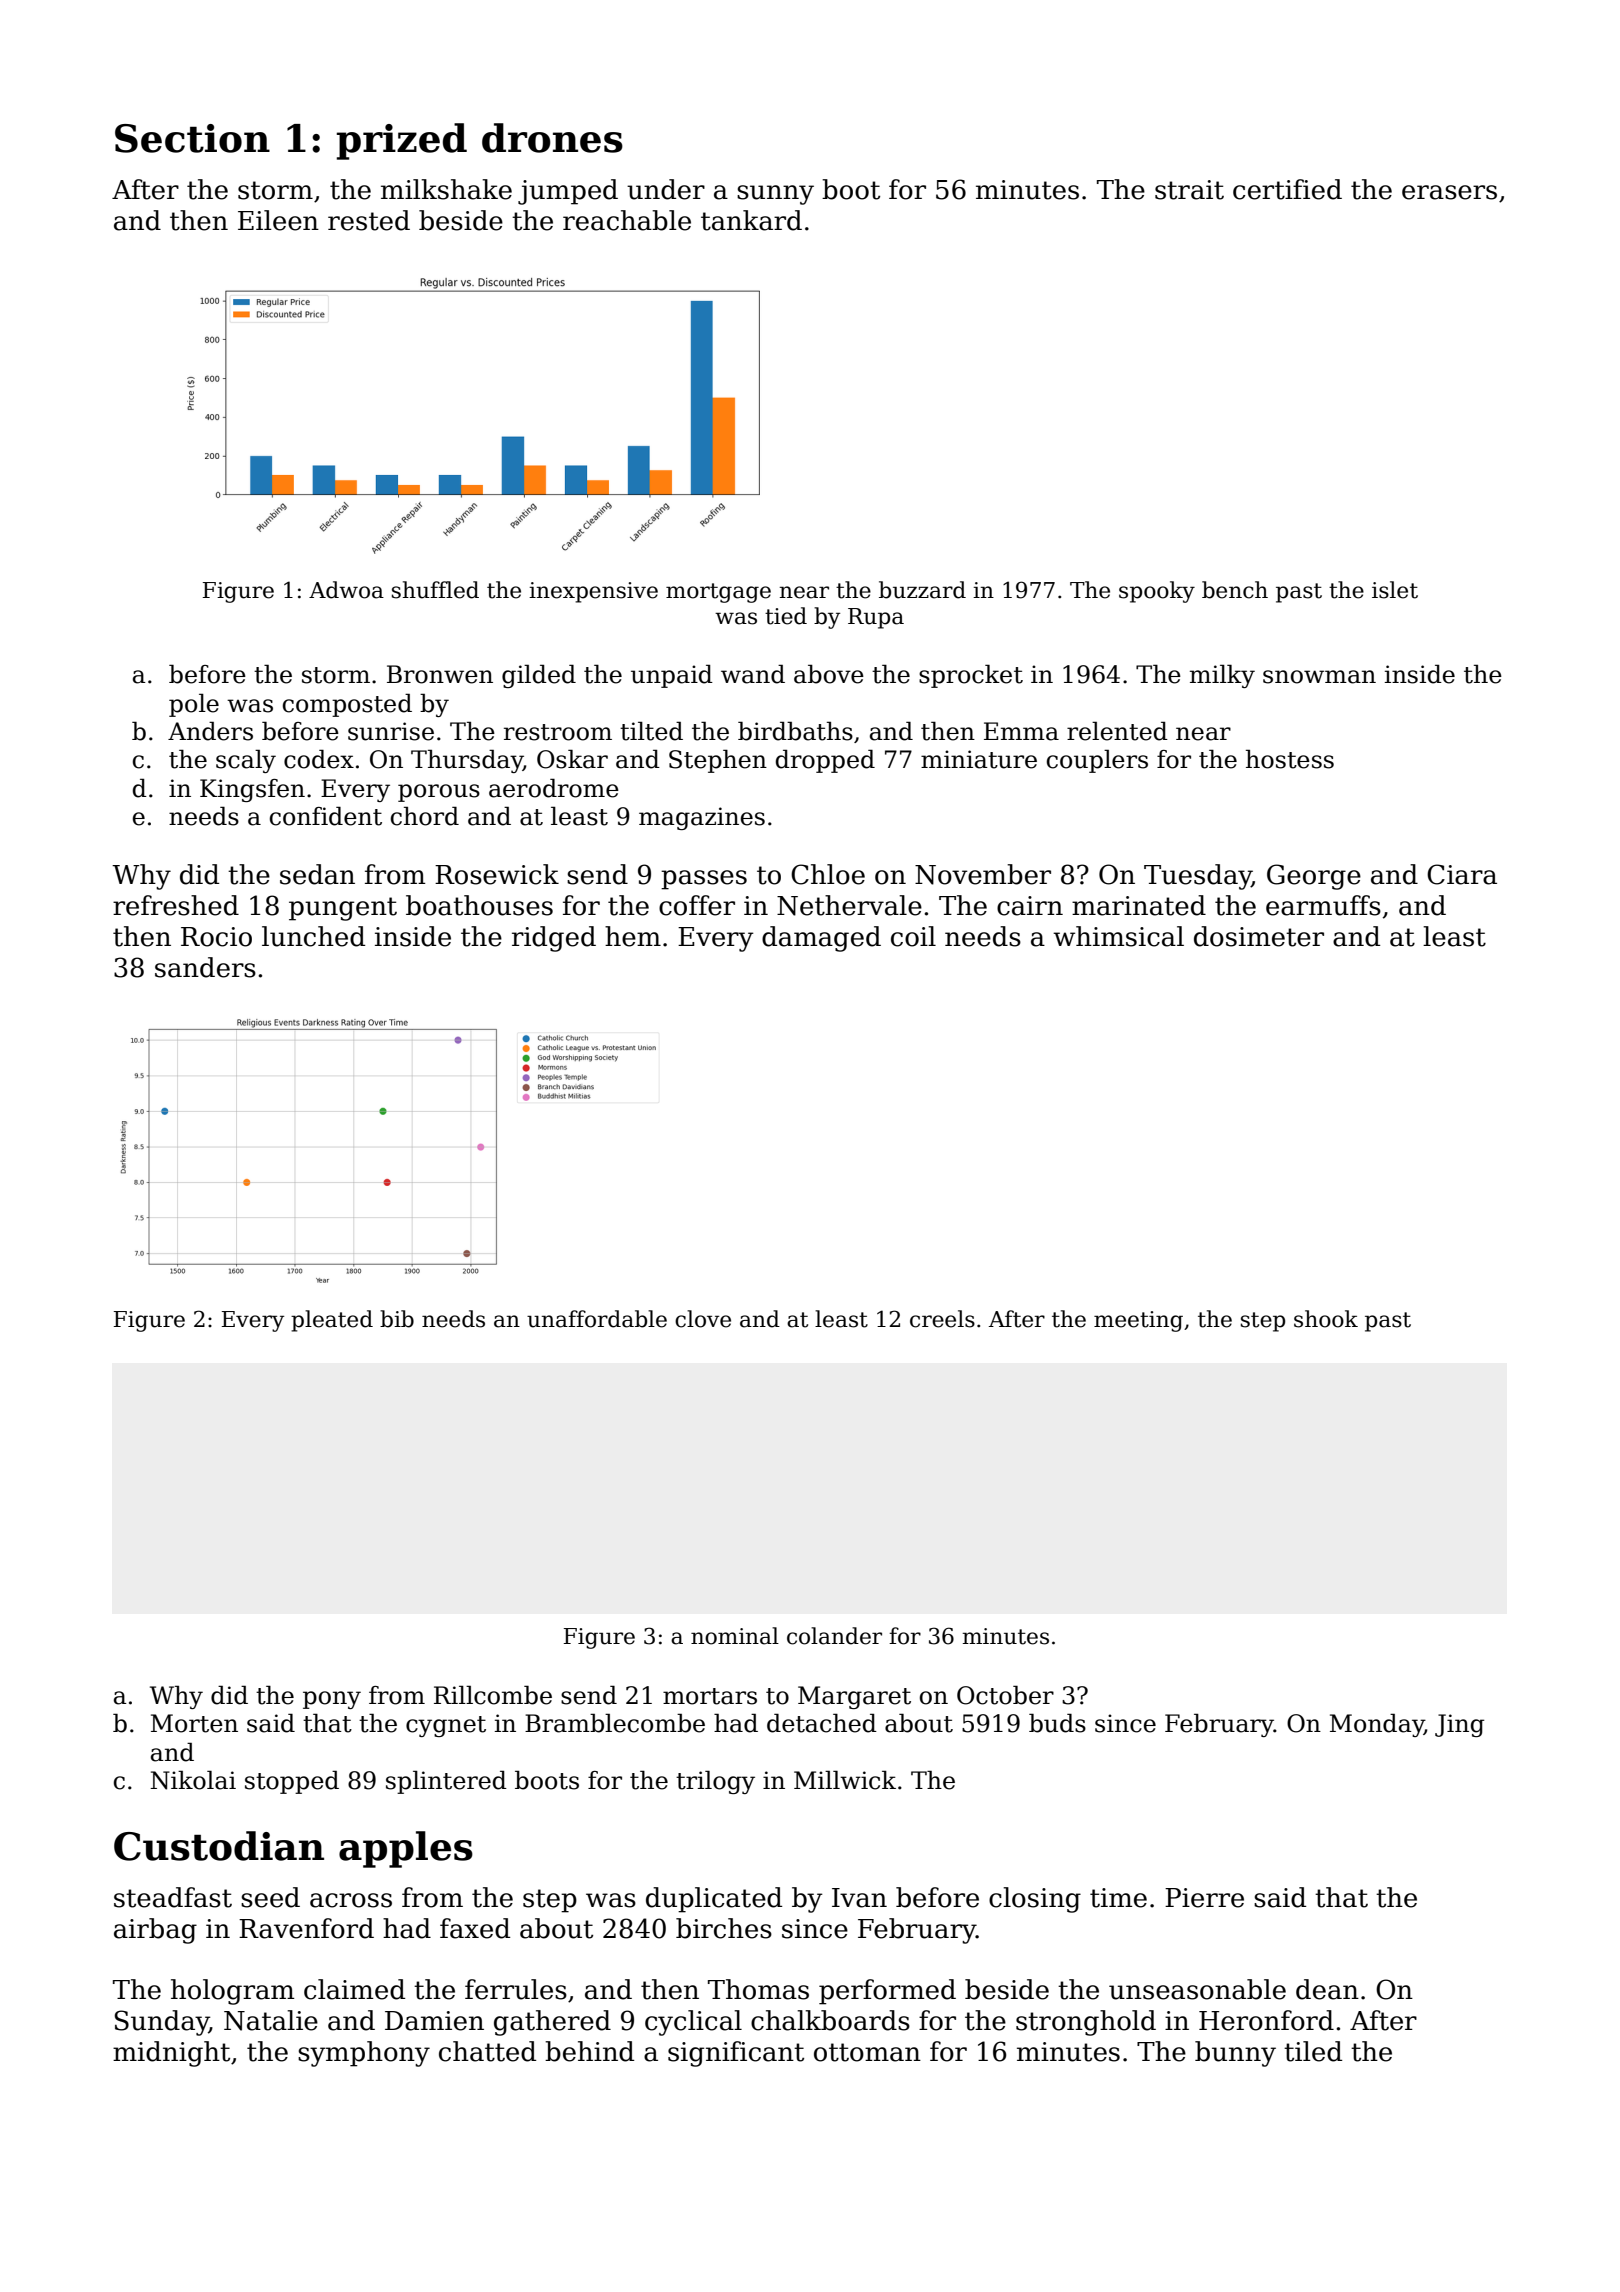 This page has width=1620, height=2292. What do you see at coordinates (1462, 874) in the page?
I see `Ciara` at bounding box center [1462, 874].
